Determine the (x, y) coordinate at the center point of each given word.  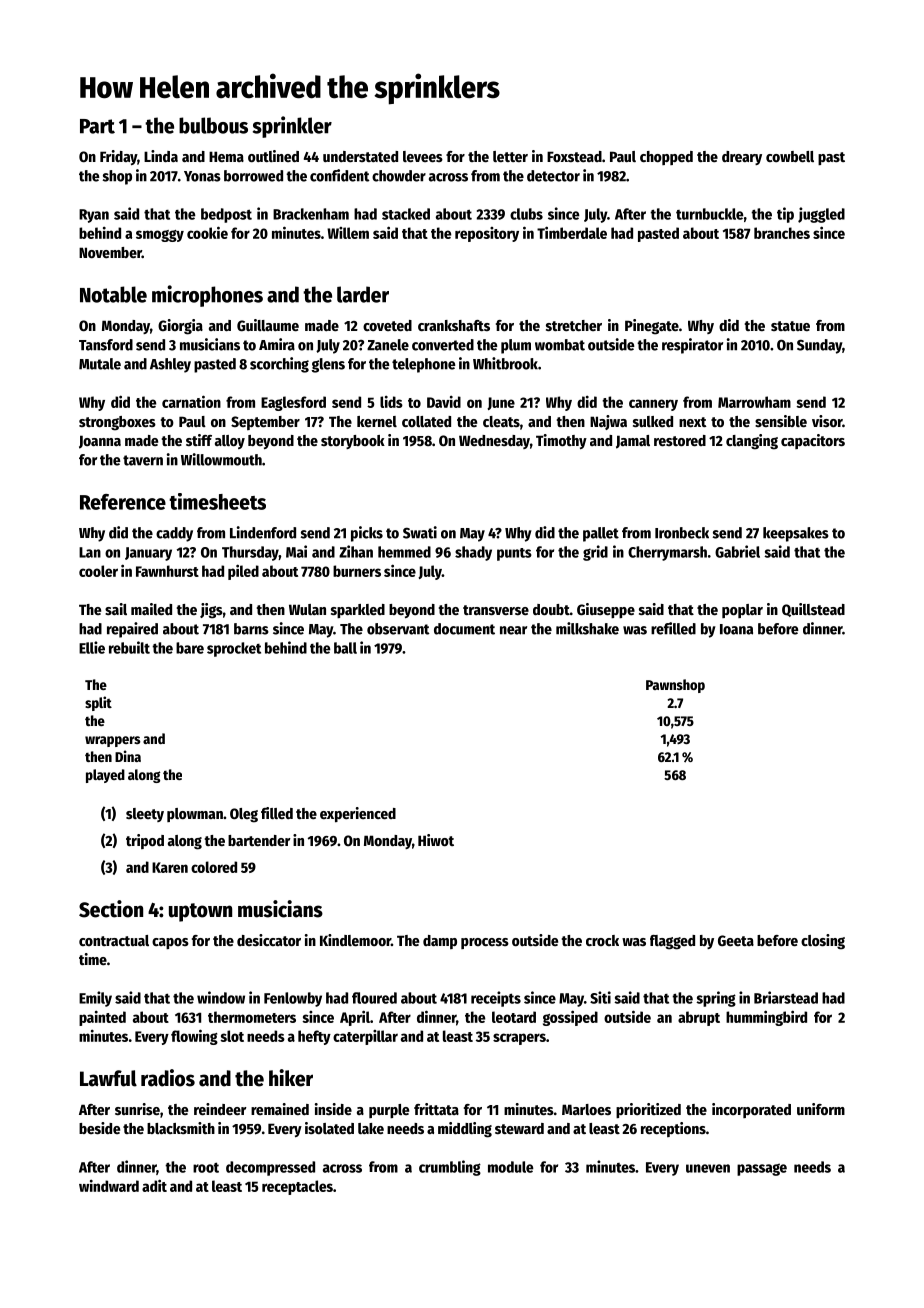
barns (251, 629)
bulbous (213, 125)
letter (510, 156)
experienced (358, 815)
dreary (742, 158)
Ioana (736, 629)
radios (168, 1078)
